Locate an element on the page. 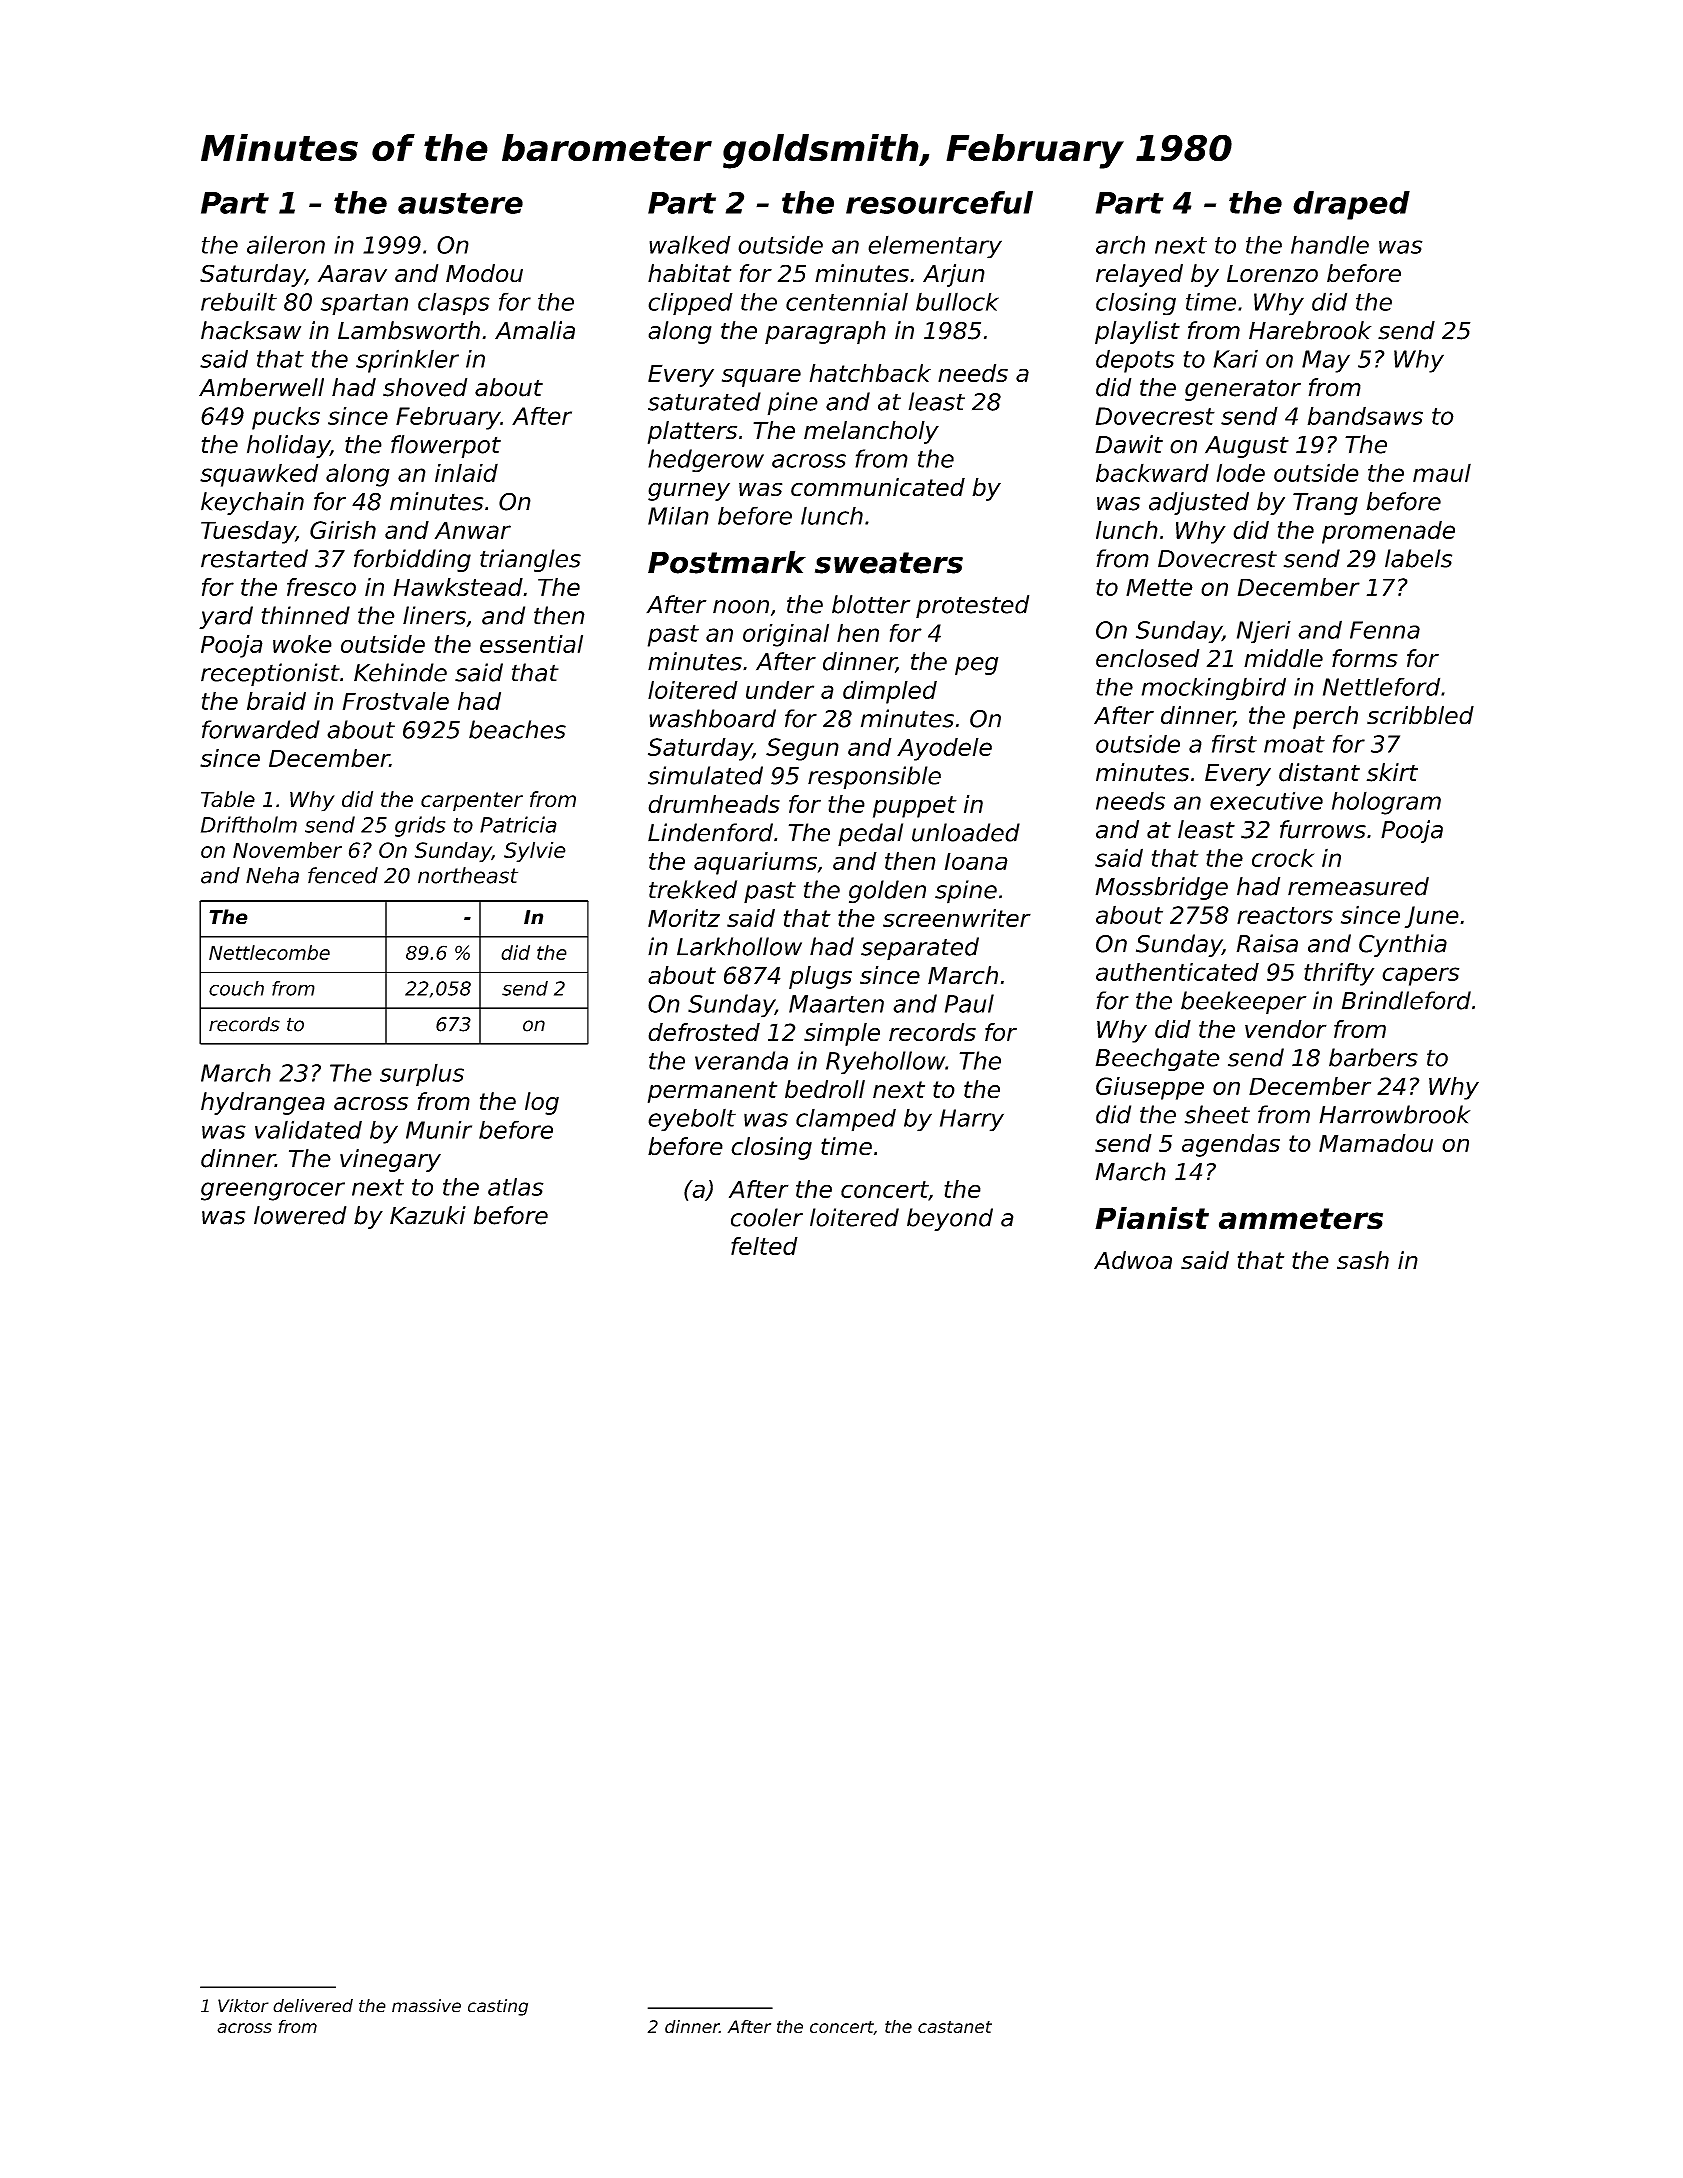 The height and width of the image is (2178, 1683). first is located at coordinates (1234, 743).
